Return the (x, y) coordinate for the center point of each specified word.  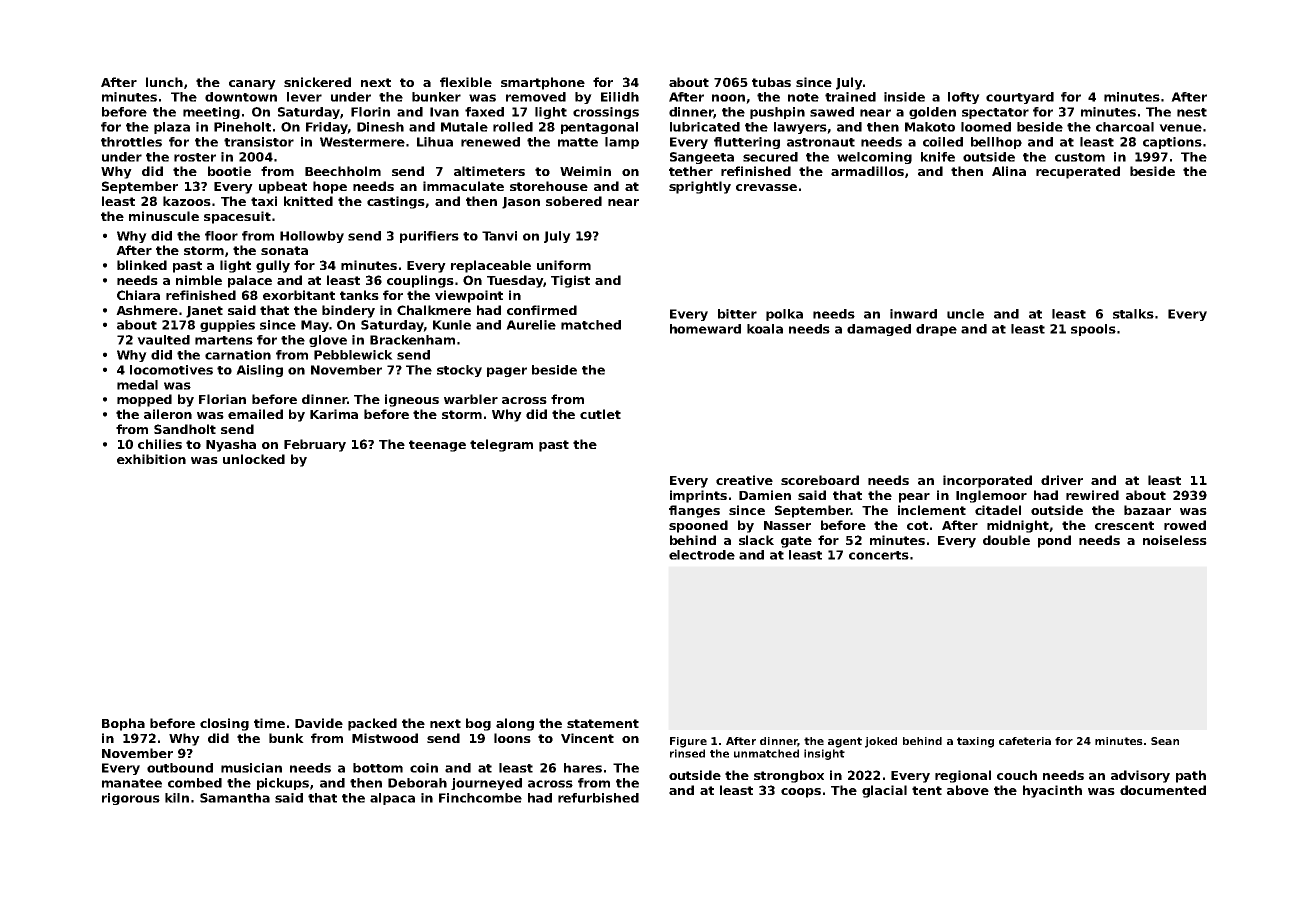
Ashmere (147, 310)
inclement (932, 510)
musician (251, 768)
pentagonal (599, 128)
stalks (1133, 314)
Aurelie (531, 325)
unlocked (254, 459)
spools (1093, 330)
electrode (702, 555)
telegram (501, 445)
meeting (211, 113)
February (315, 445)
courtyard (1020, 98)
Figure (688, 742)
